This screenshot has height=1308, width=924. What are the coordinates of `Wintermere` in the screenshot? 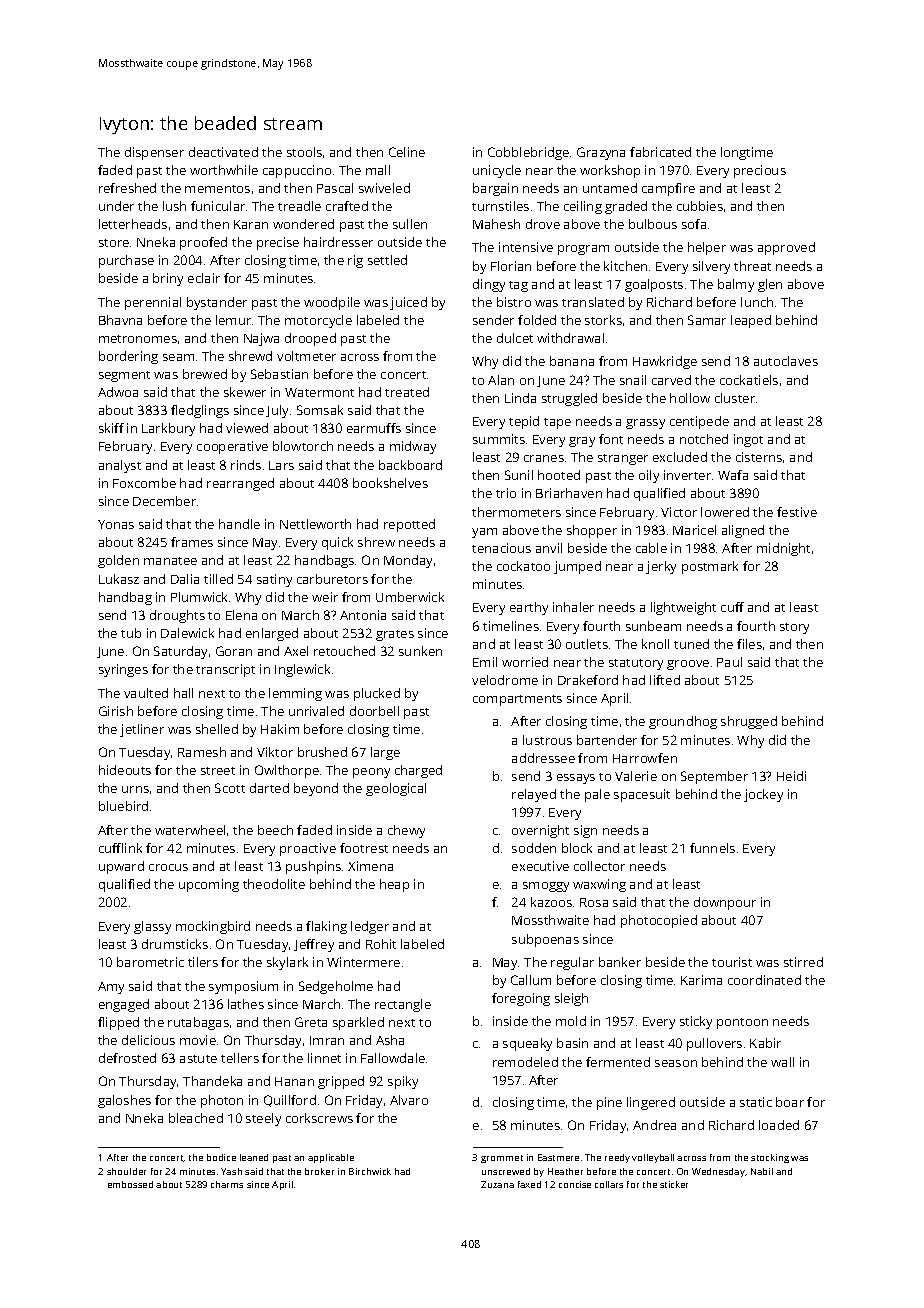 It's located at (363, 962).
